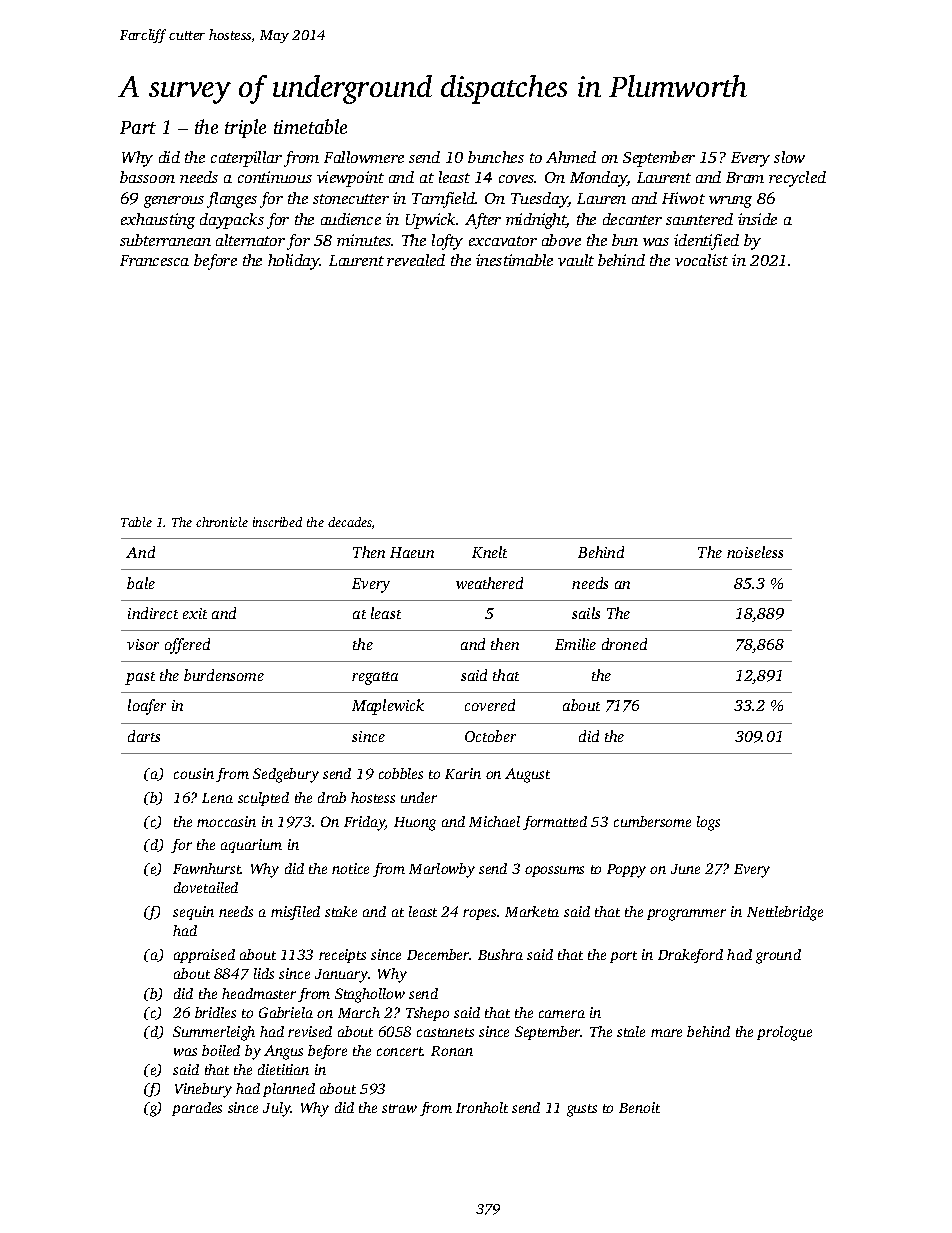 This screenshot has height=1233, width=952. What do you see at coordinates (701, 260) in the screenshot?
I see `vocalist` at bounding box center [701, 260].
